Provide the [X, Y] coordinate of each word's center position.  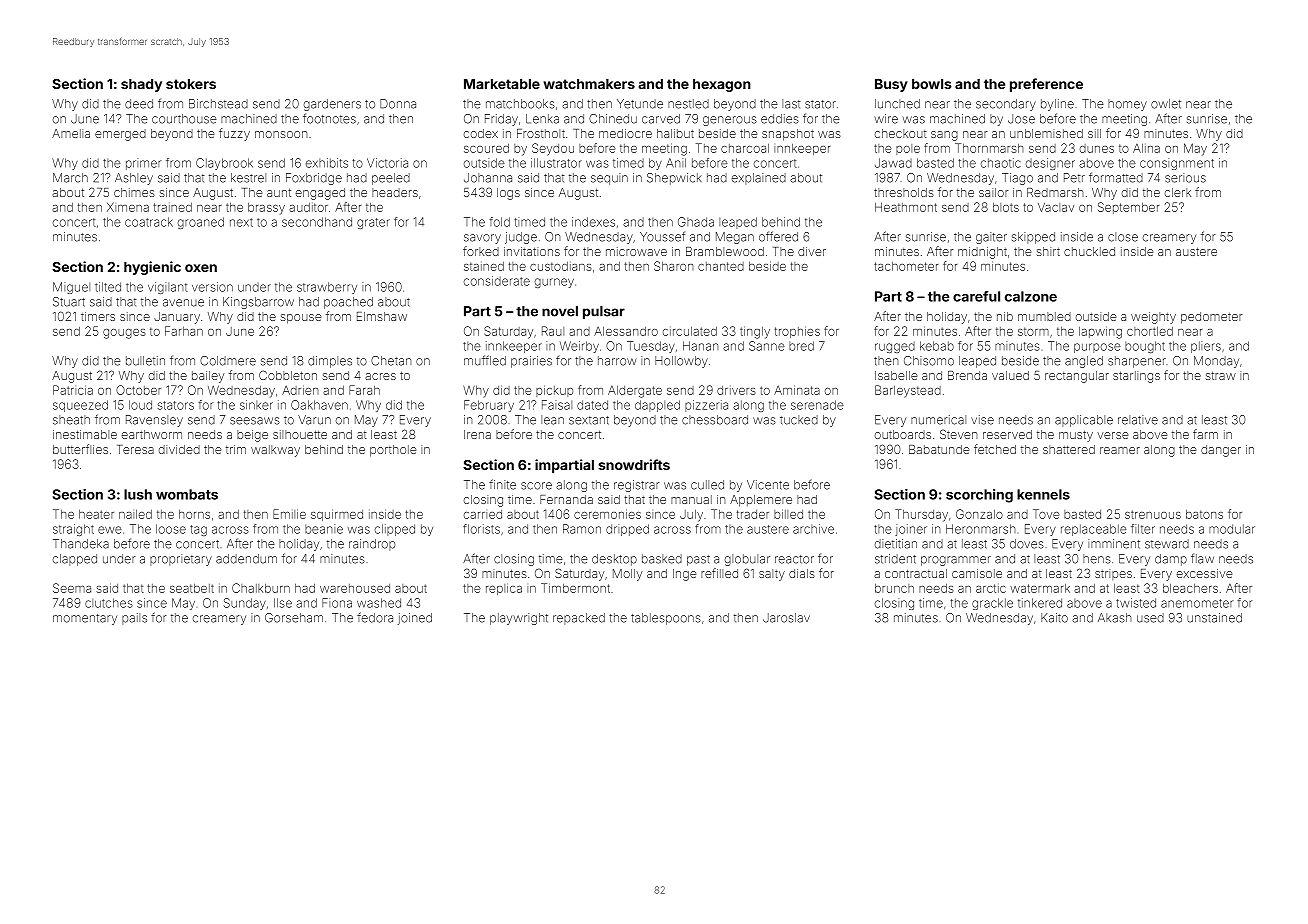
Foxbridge [314, 179]
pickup [554, 391]
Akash [1115, 618]
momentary [85, 619]
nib [1005, 316]
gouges [124, 334]
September [1128, 208]
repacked [579, 619]
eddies [780, 119]
